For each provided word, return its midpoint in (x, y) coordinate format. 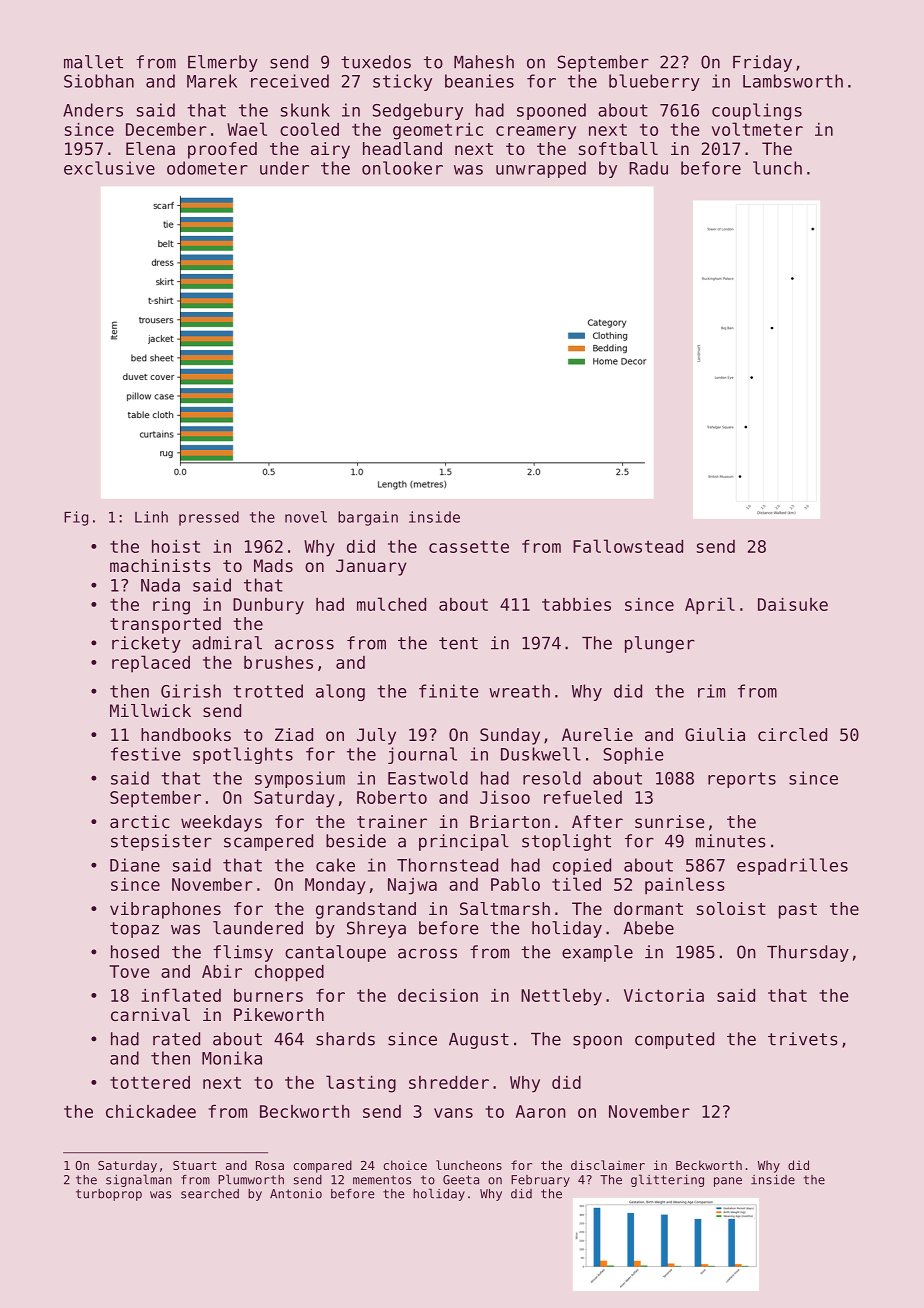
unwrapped (541, 169)
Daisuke (793, 604)
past (798, 911)
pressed (209, 518)
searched (210, 1194)
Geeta (461, 1180)
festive (146, 754)
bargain (368, 518)
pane (728, 1182)
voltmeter (757, 129)
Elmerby (223, 63)
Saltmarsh (505, 908)
